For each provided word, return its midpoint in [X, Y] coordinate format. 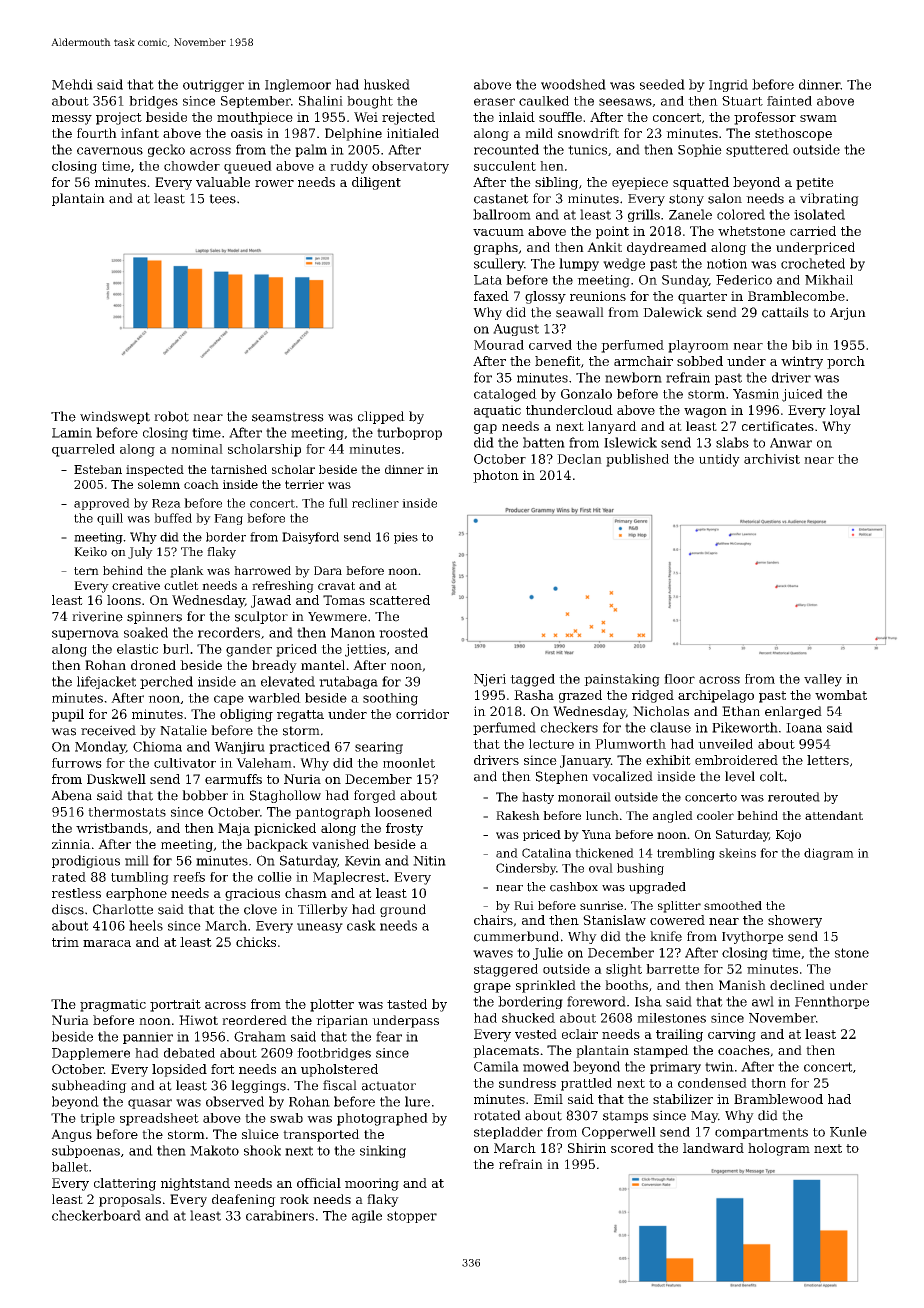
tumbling [140, 878]
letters [828, 760]
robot [171, 416]
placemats [506, 1051]
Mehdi [72, 84]
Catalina [546, 853]
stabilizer [683, 1099]
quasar [150, 1104]
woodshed [573, 84]
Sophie [700, 150]
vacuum [498, 232]
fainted [789, 101]
